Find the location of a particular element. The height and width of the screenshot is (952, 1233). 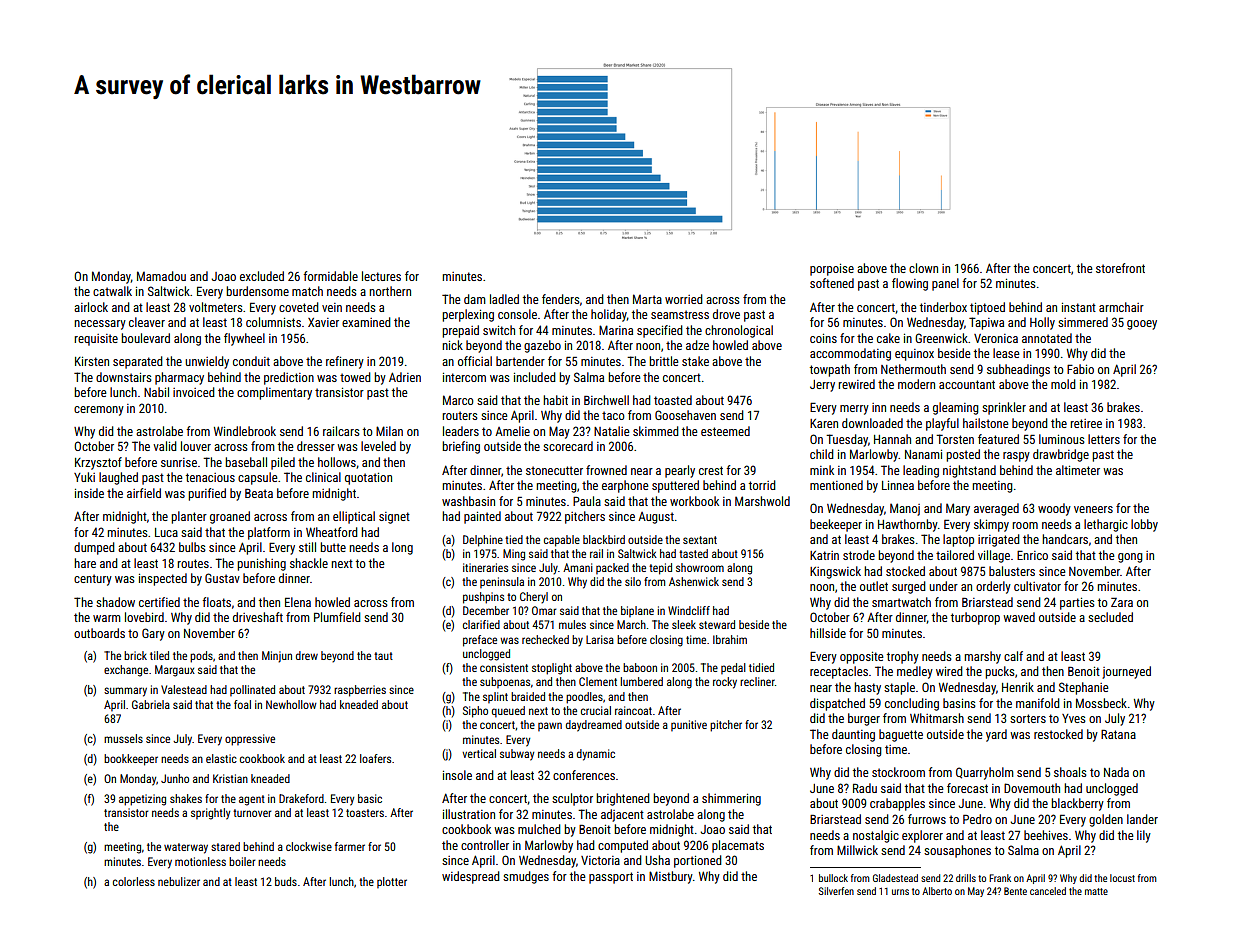

illustration is located at coordinates (469, 814).
